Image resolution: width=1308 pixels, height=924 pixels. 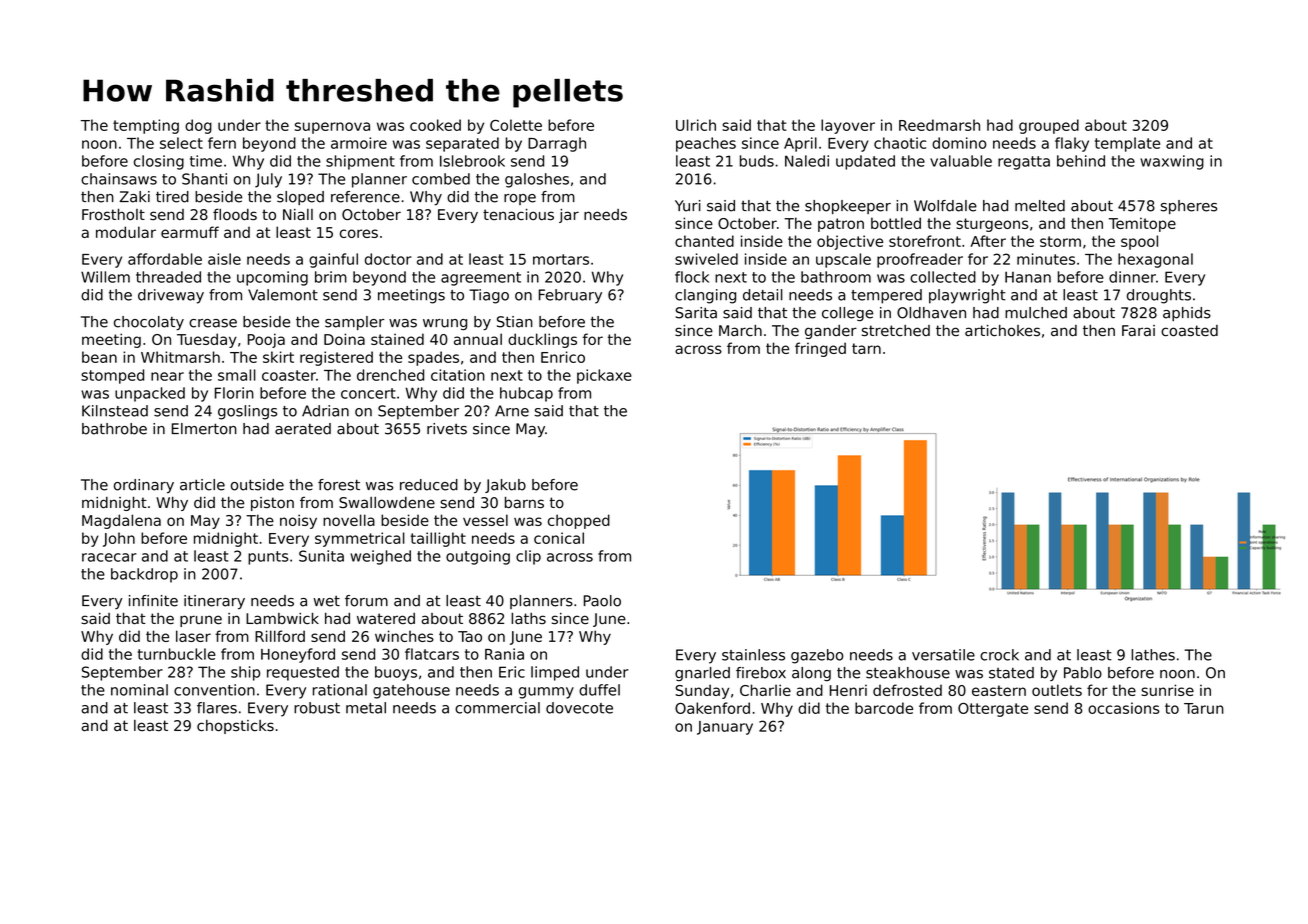 I want to click on fringed, so click(x=820, y=349).
